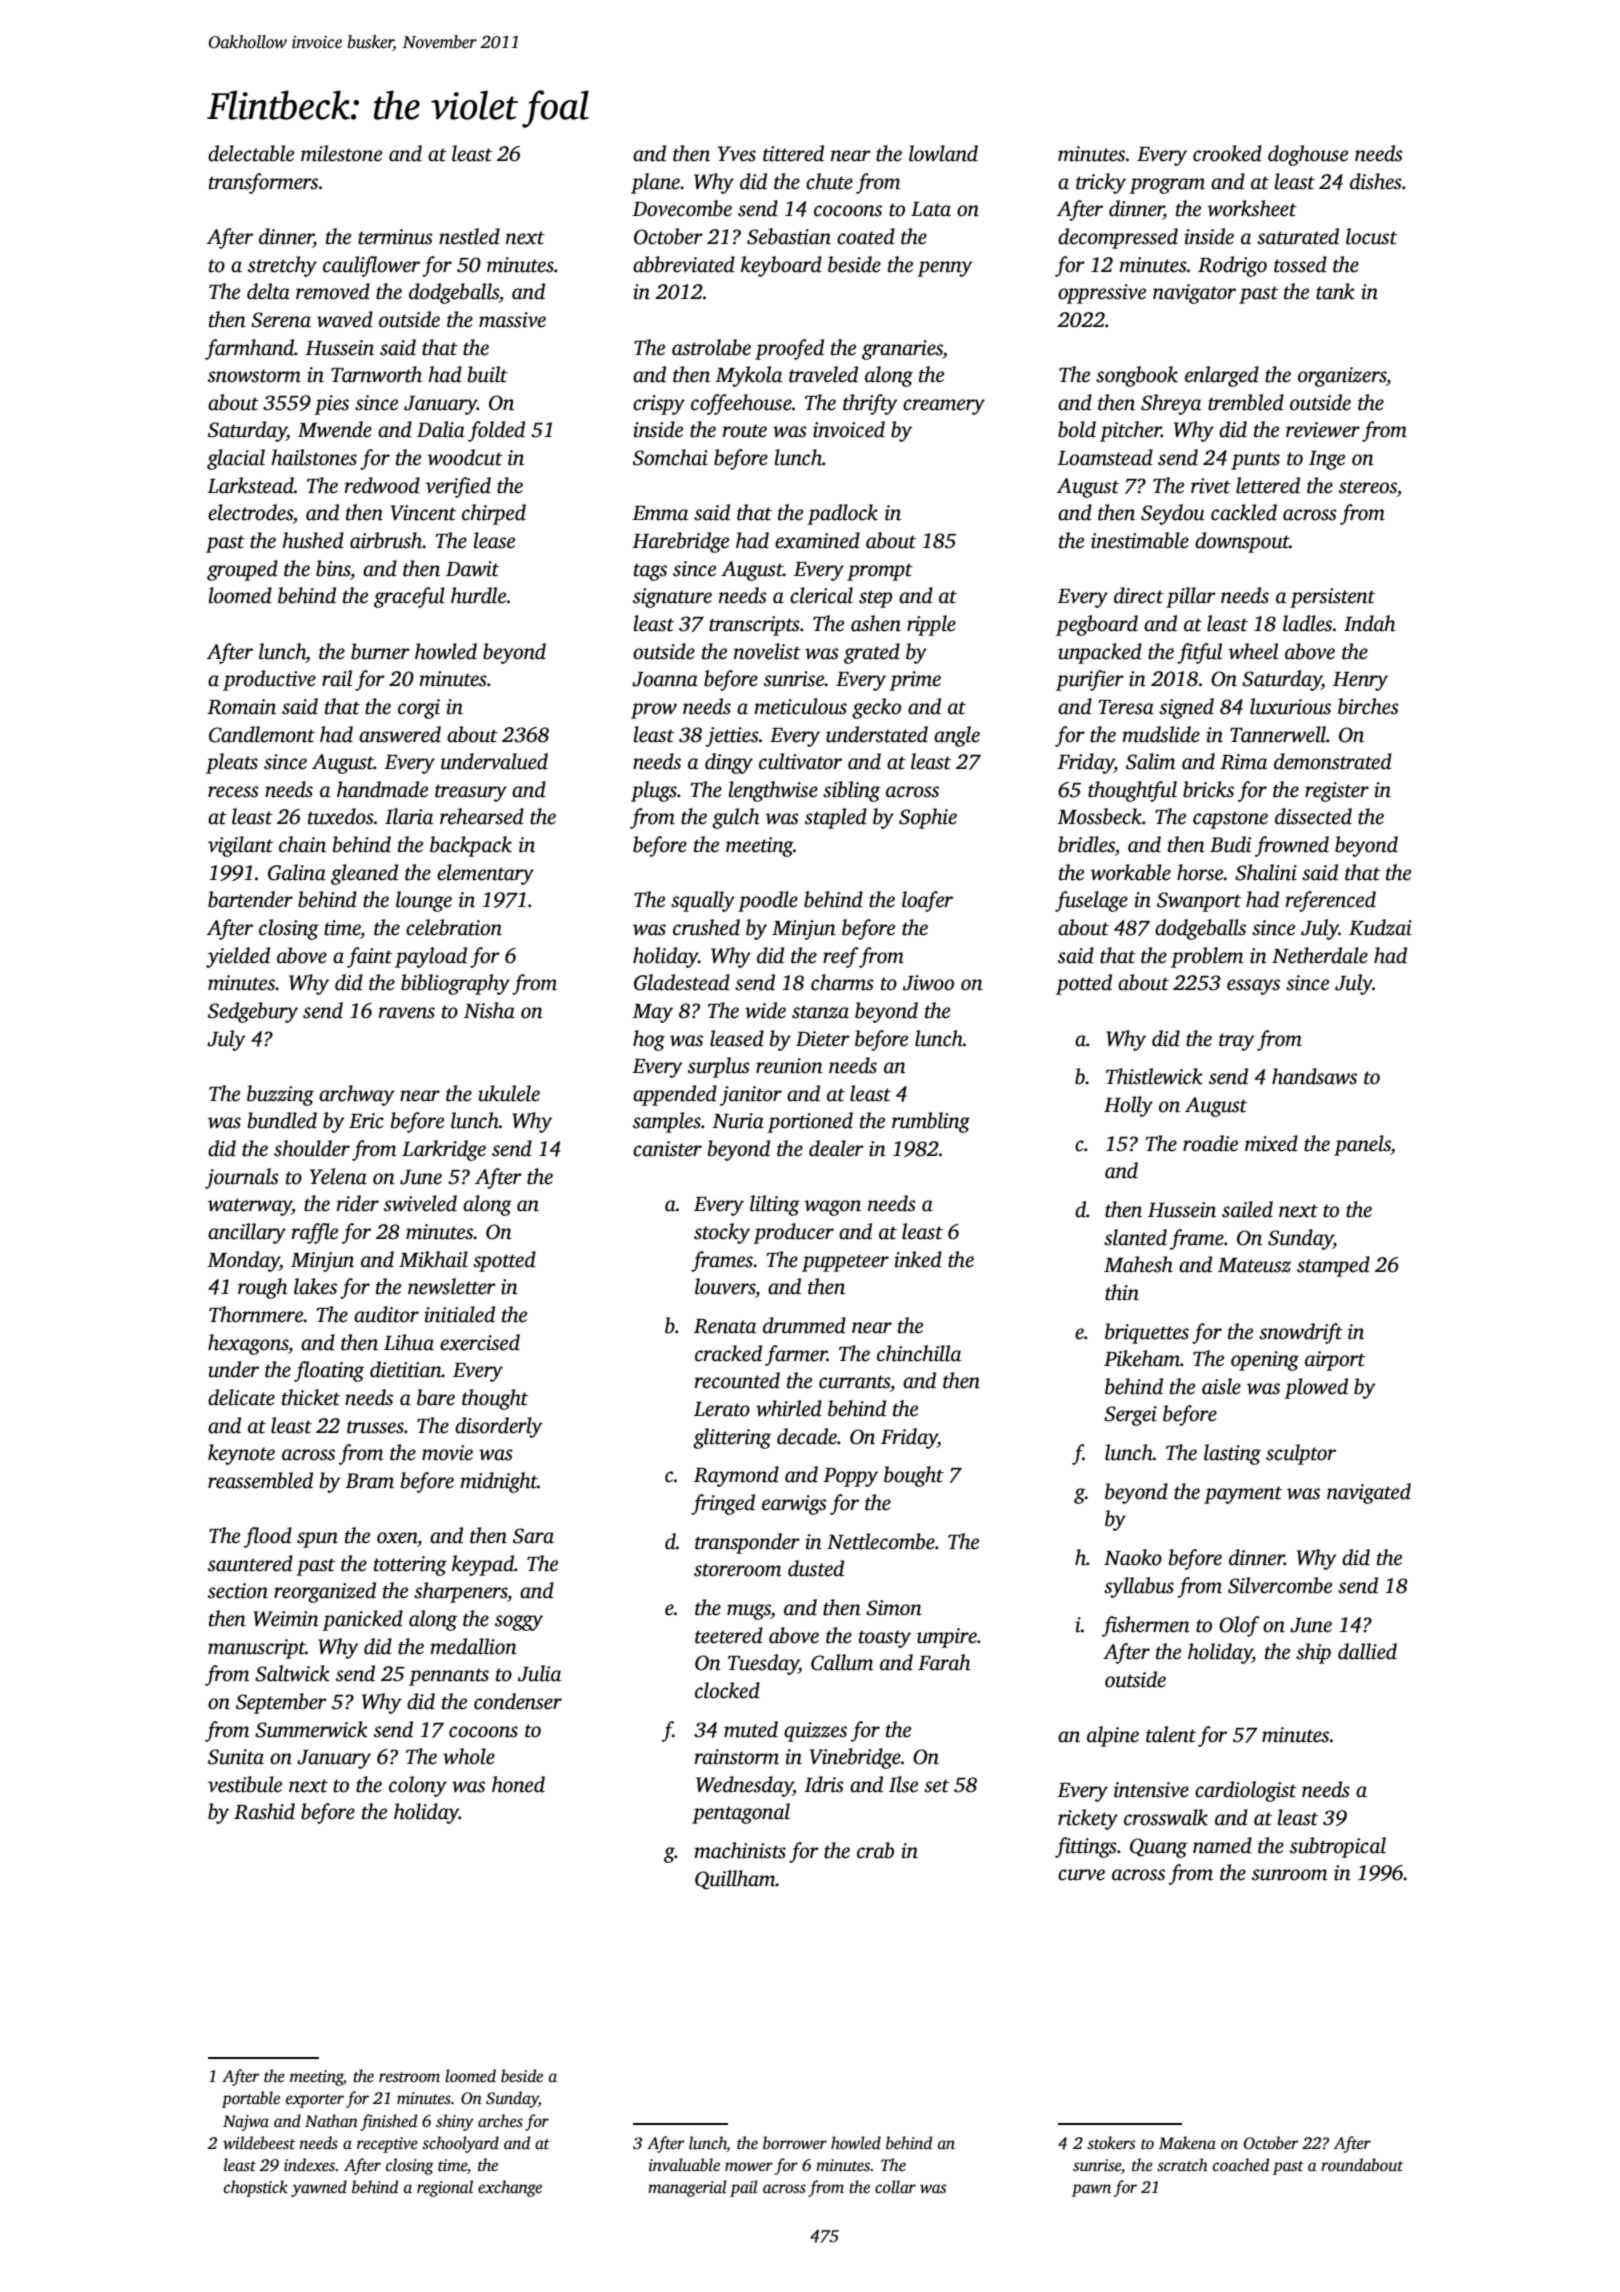 The width and height of the screenshot is (1620, 2292). Describe the element at coordinates (1380, 927) in the screenshot. I see `Kudzai` at that location.
